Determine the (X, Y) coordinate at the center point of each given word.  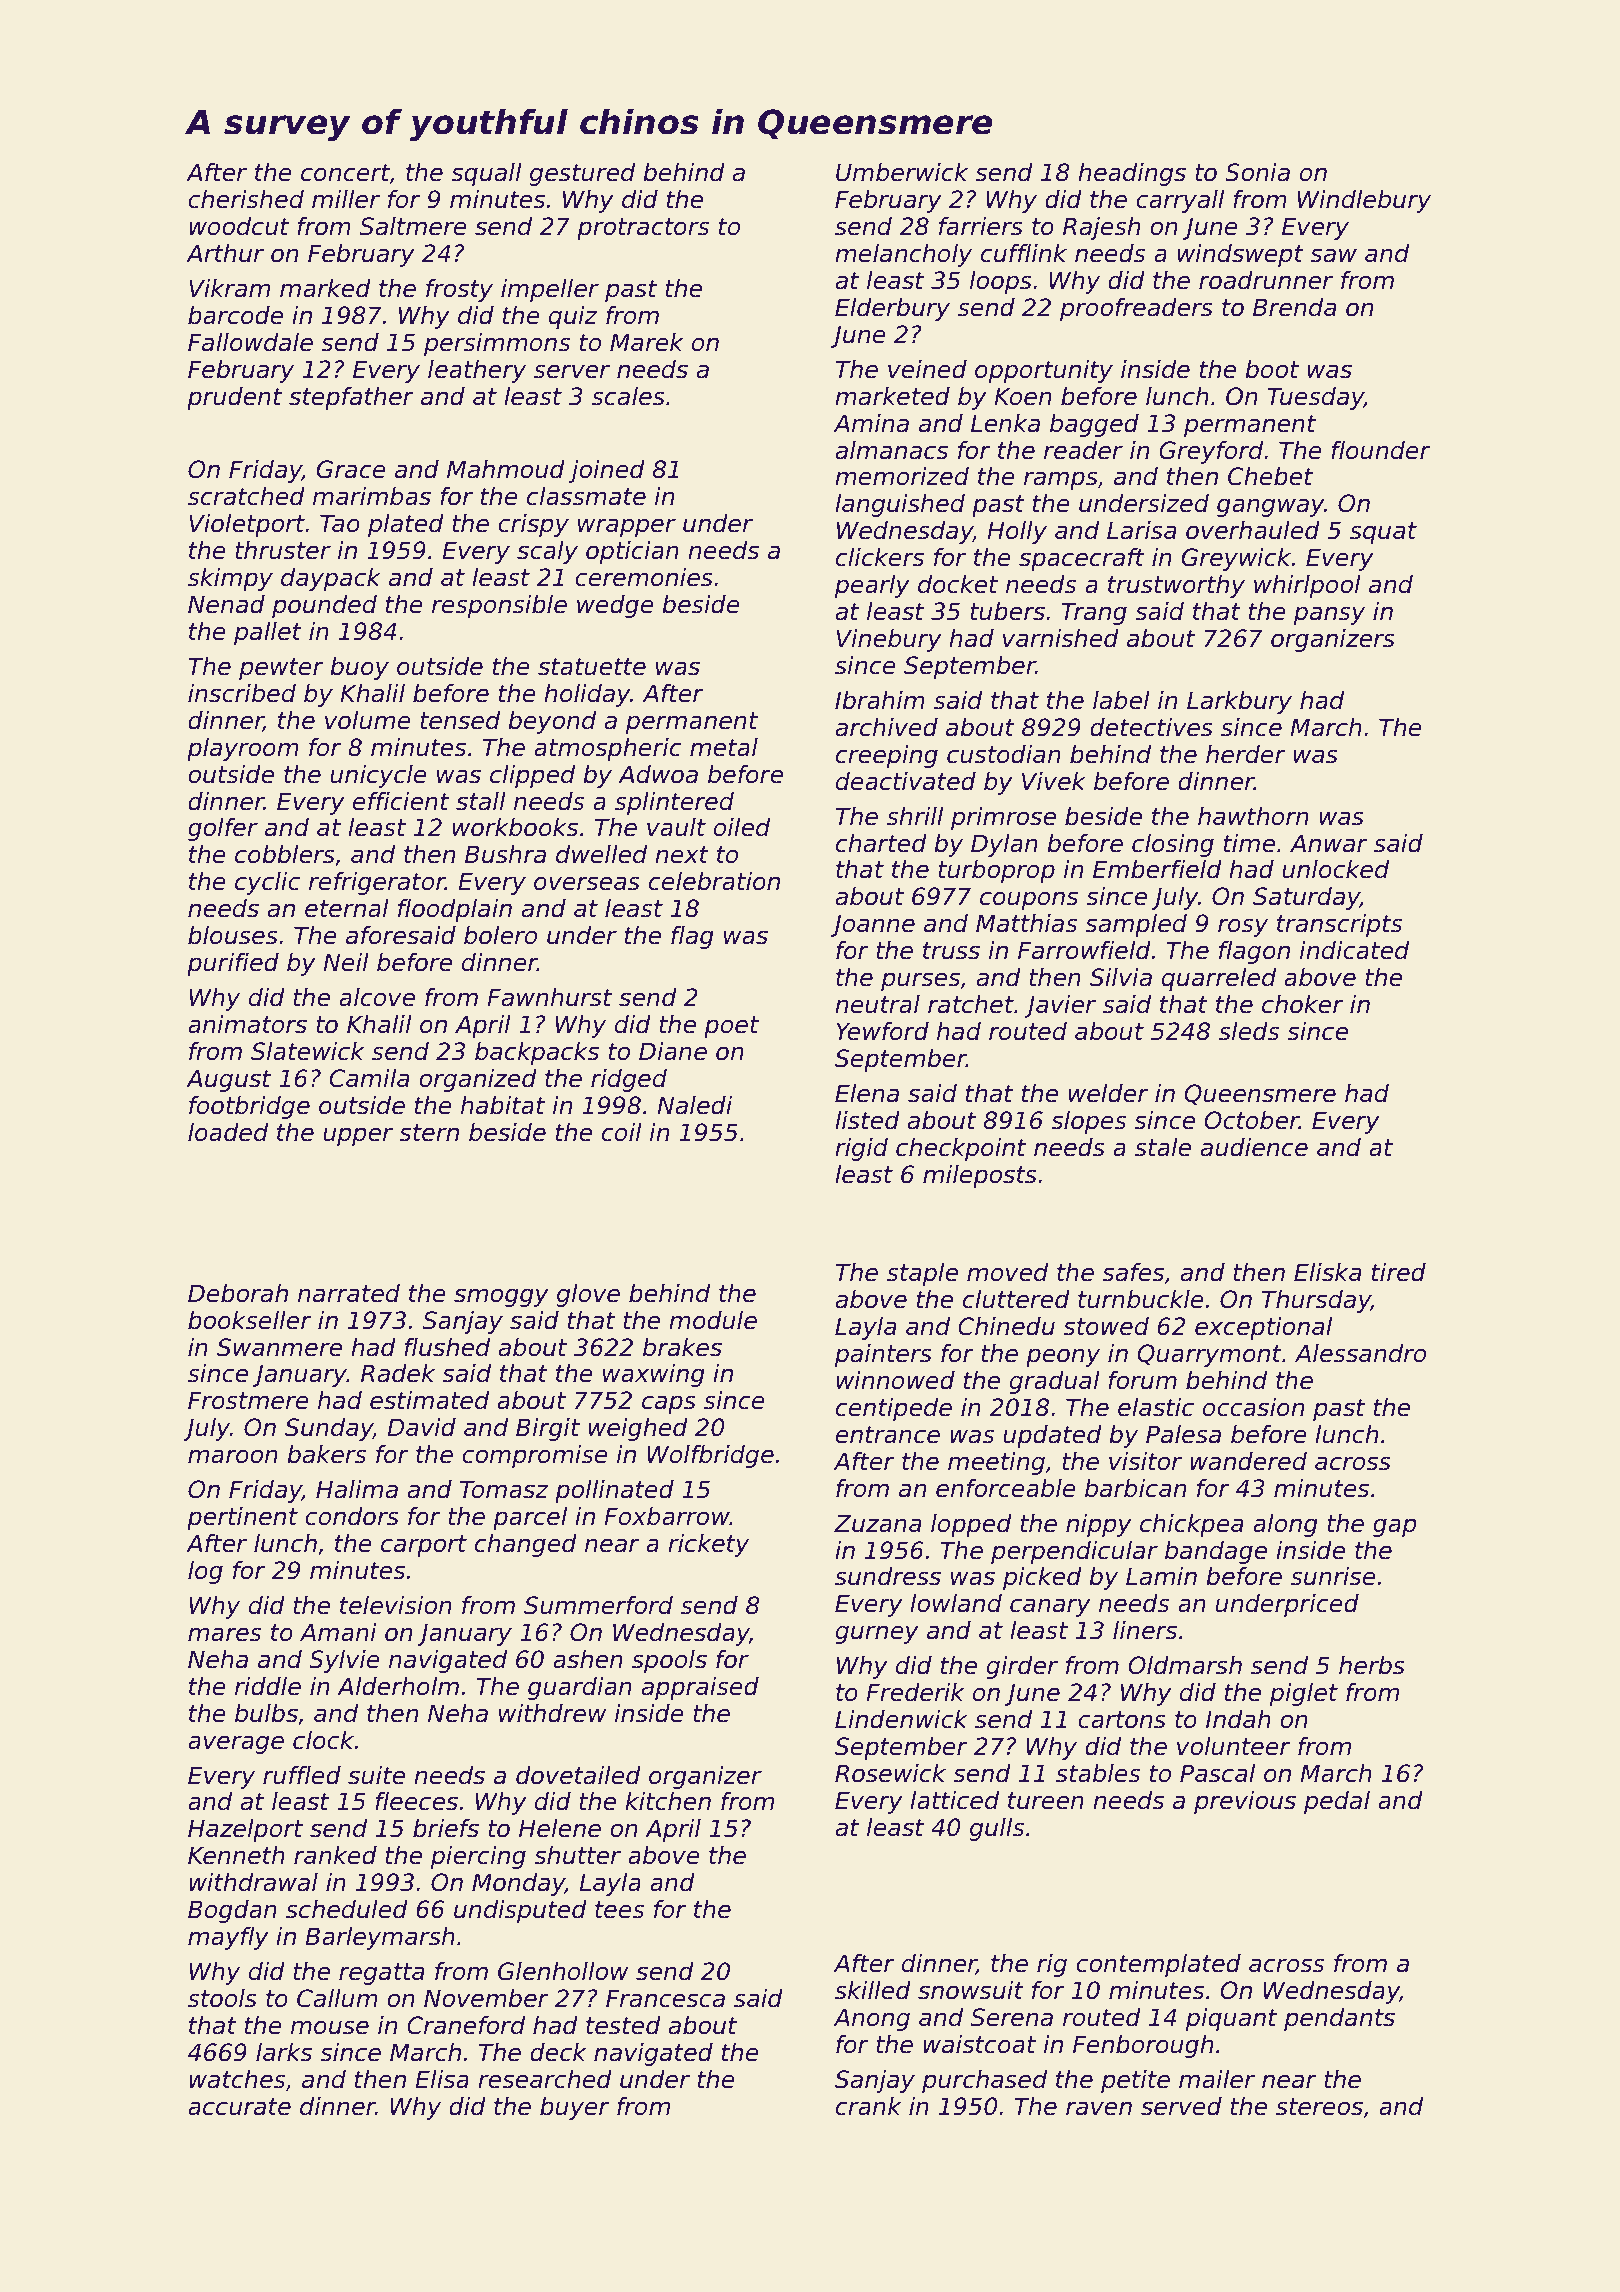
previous (1245, 1802)
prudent (234, 398)
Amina (871, 423)
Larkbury (1239, 702)
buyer (574, 2108)
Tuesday (1315, 398)
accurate (239, 2107)
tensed (460, 720)
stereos (1319, 2107)
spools (669, 1661)
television (396, 1605)
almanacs (892, 450)
